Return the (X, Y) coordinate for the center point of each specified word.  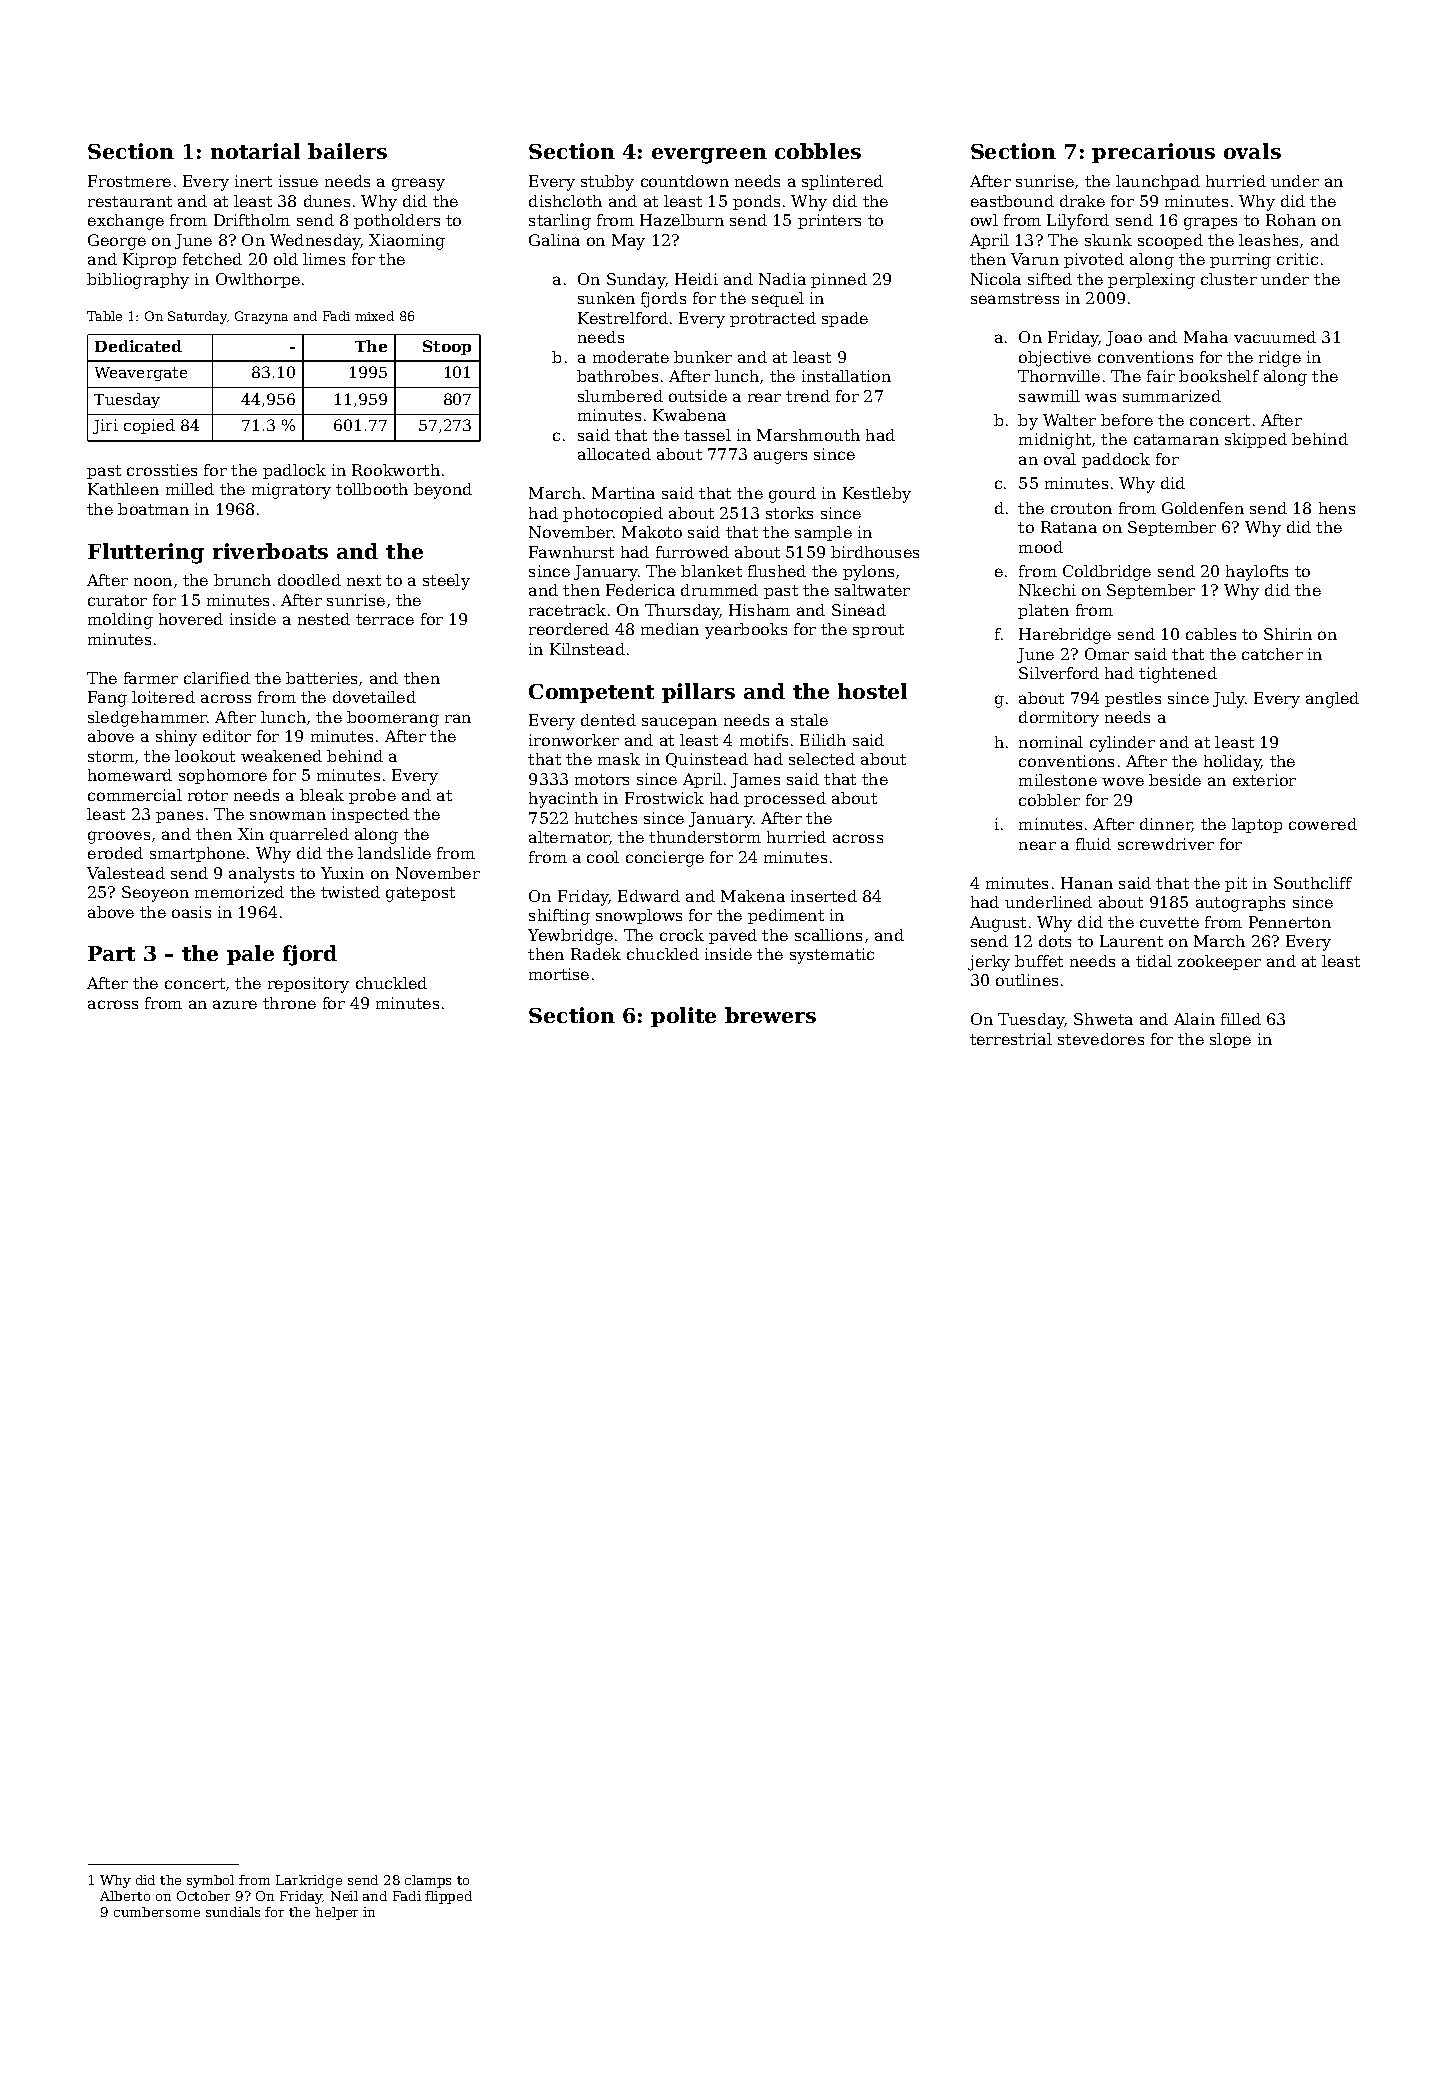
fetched (212, 259)
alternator (569, 838)
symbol (210, 1881)
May (628, 242)
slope (1230, 1040)
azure (235, 1004)
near (1037, 845)
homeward (130, 775)
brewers (770, 1015)
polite (683, 1017)
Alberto (125, 1896)
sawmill (1049, 396)
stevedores (1101, 1039)
